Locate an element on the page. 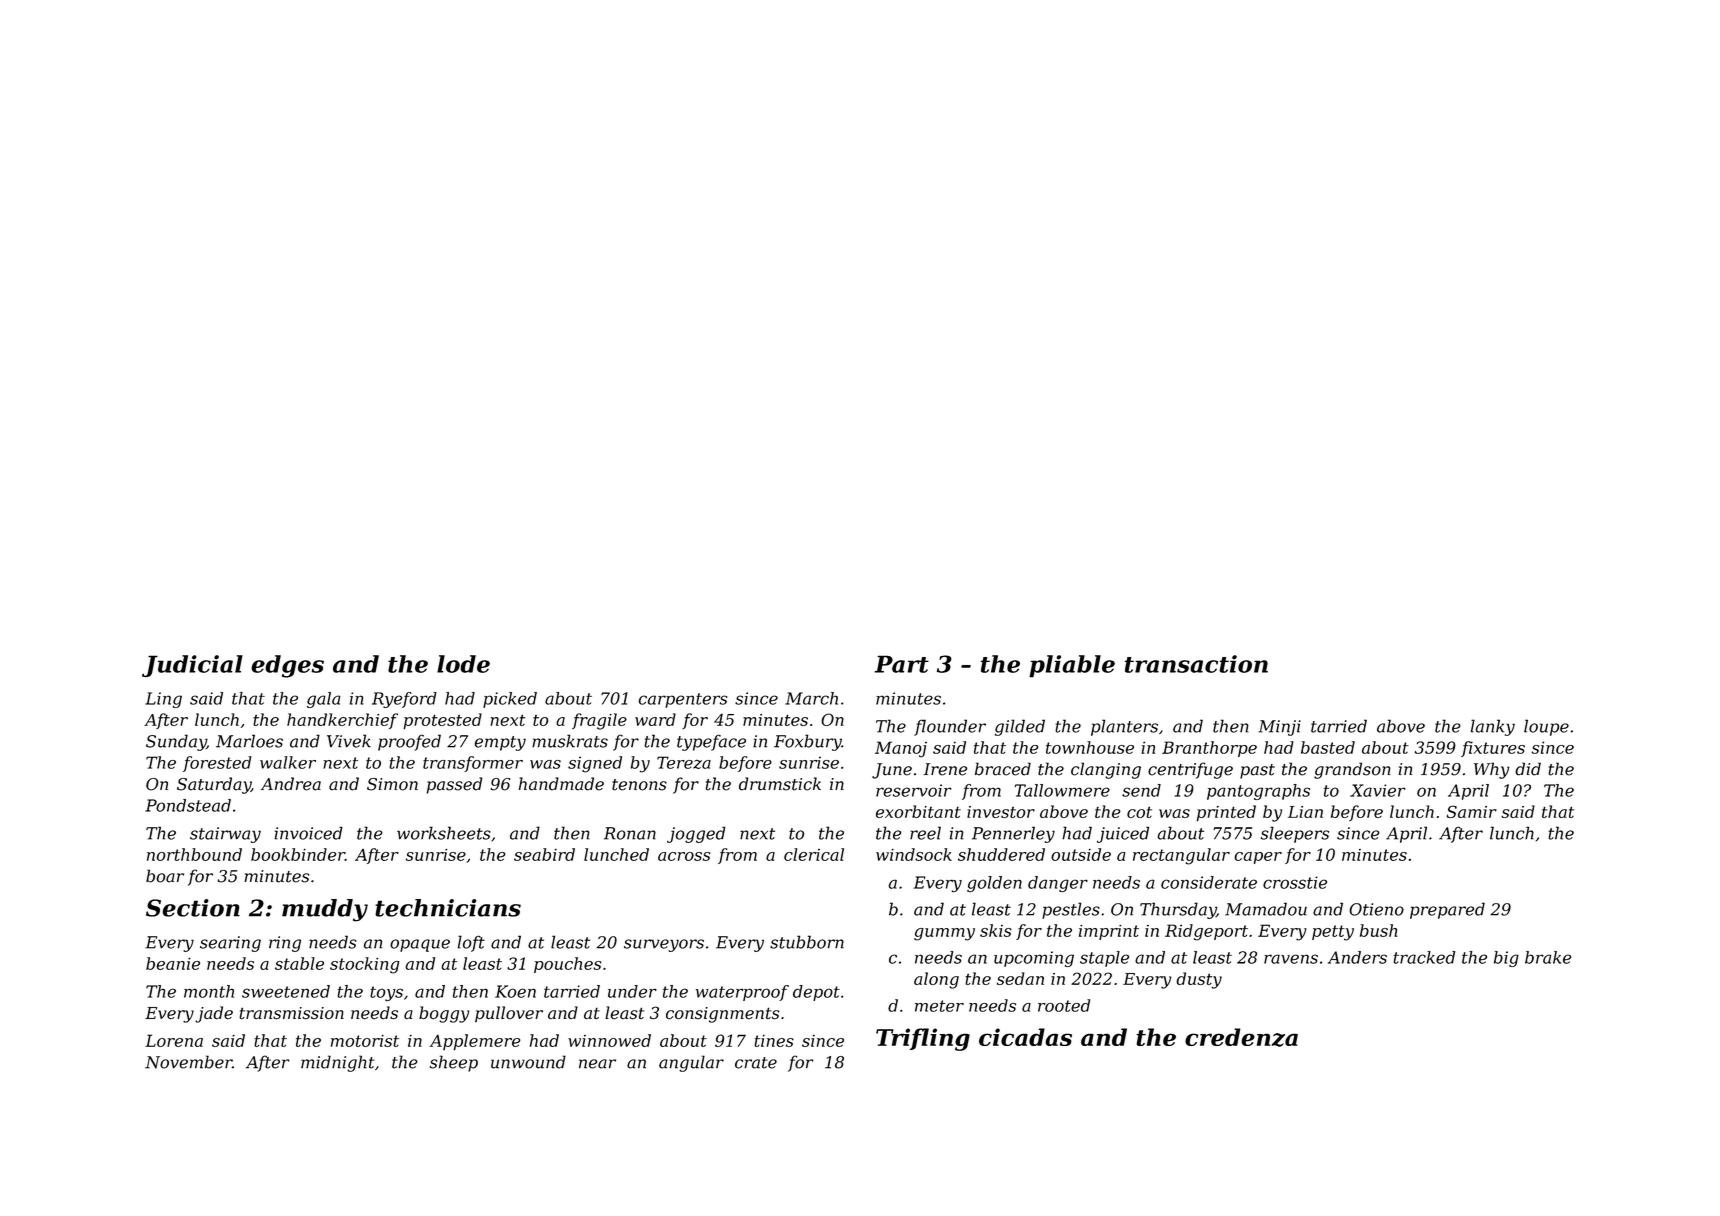 The image size is (1720, 1216). tracked is located at coordinates (1424, 957).
